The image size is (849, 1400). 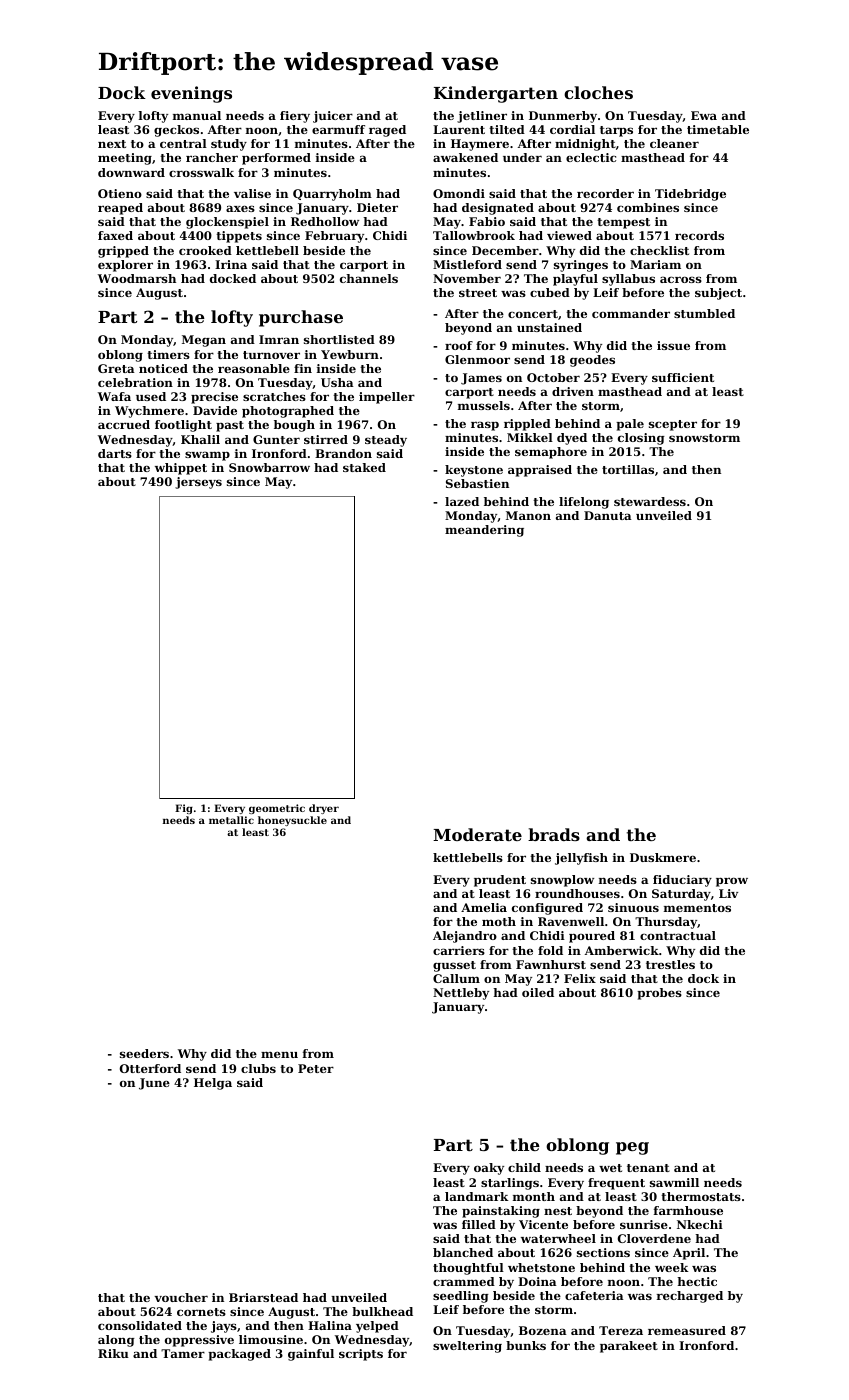 What do you see at coordinates (277, 809) in the screenshot?
I see `geometric` at bounding box center [277, 809].
